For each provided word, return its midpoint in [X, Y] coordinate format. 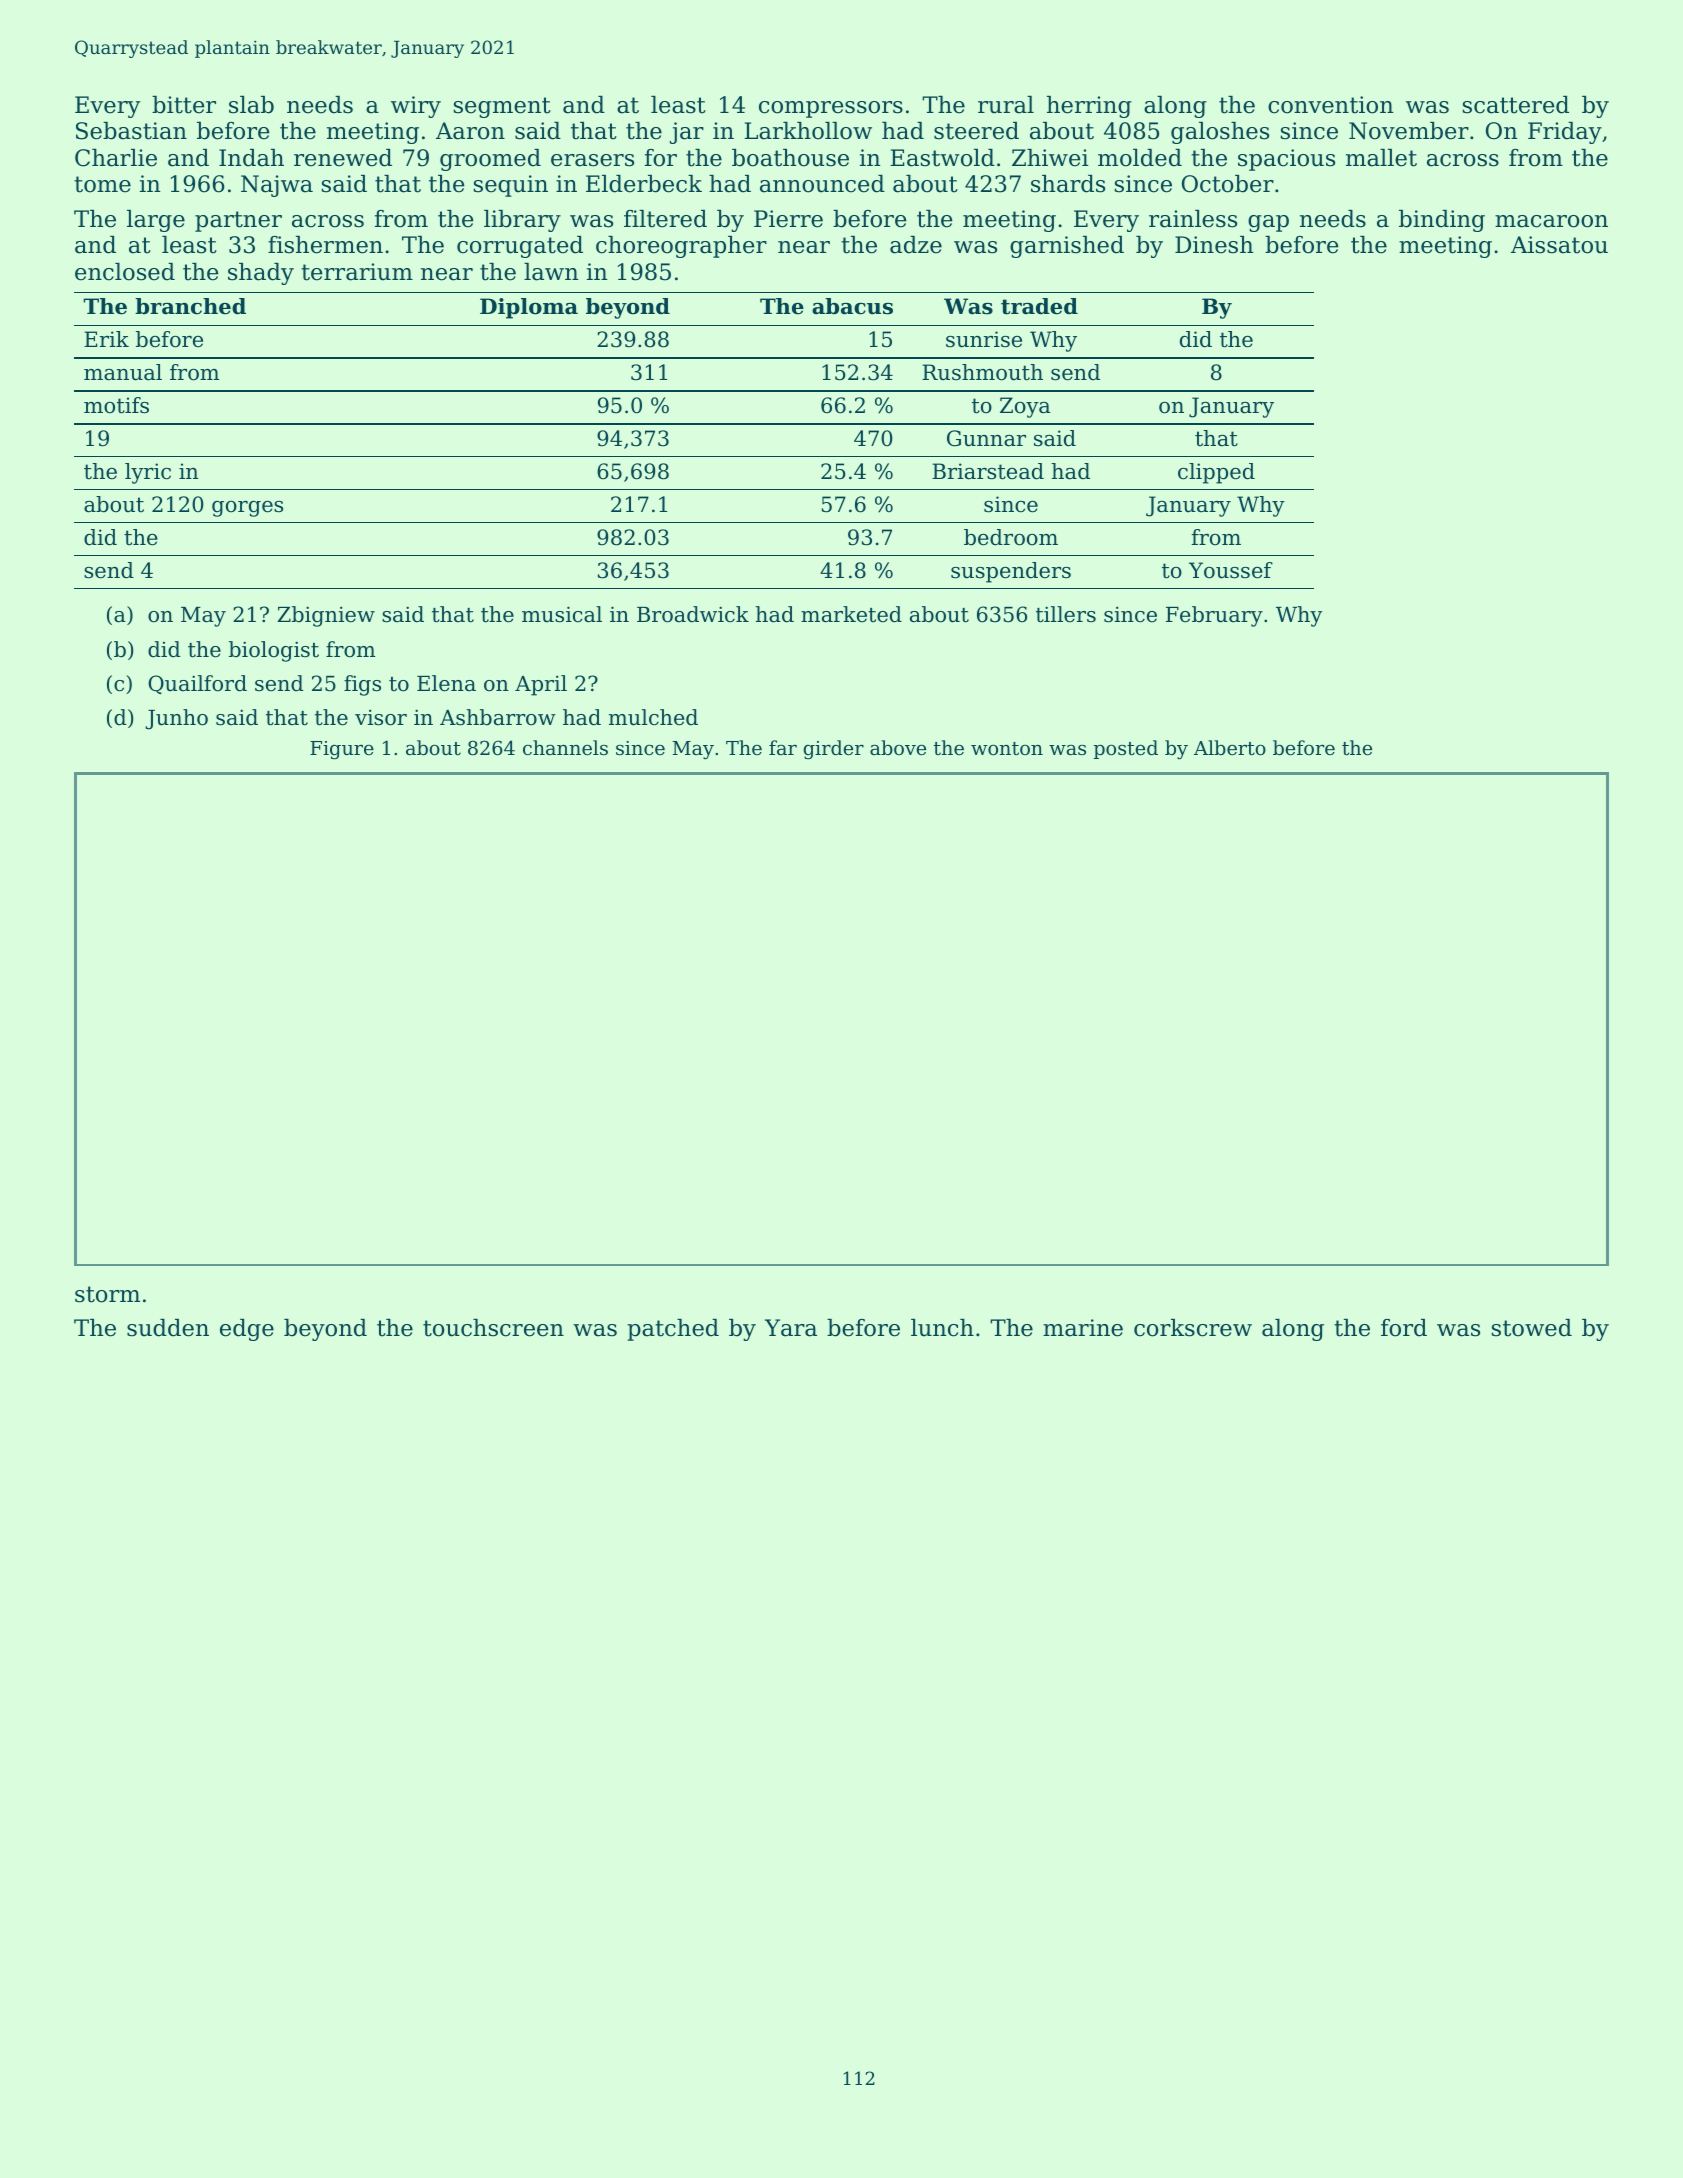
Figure [342, 750]
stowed [1532, 1328]
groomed [490, 160]
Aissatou [1559, 245]
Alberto [1230, 747]
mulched [653, 717]
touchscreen [493, 1328]
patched [673, 1330]
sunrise [984, 339]
